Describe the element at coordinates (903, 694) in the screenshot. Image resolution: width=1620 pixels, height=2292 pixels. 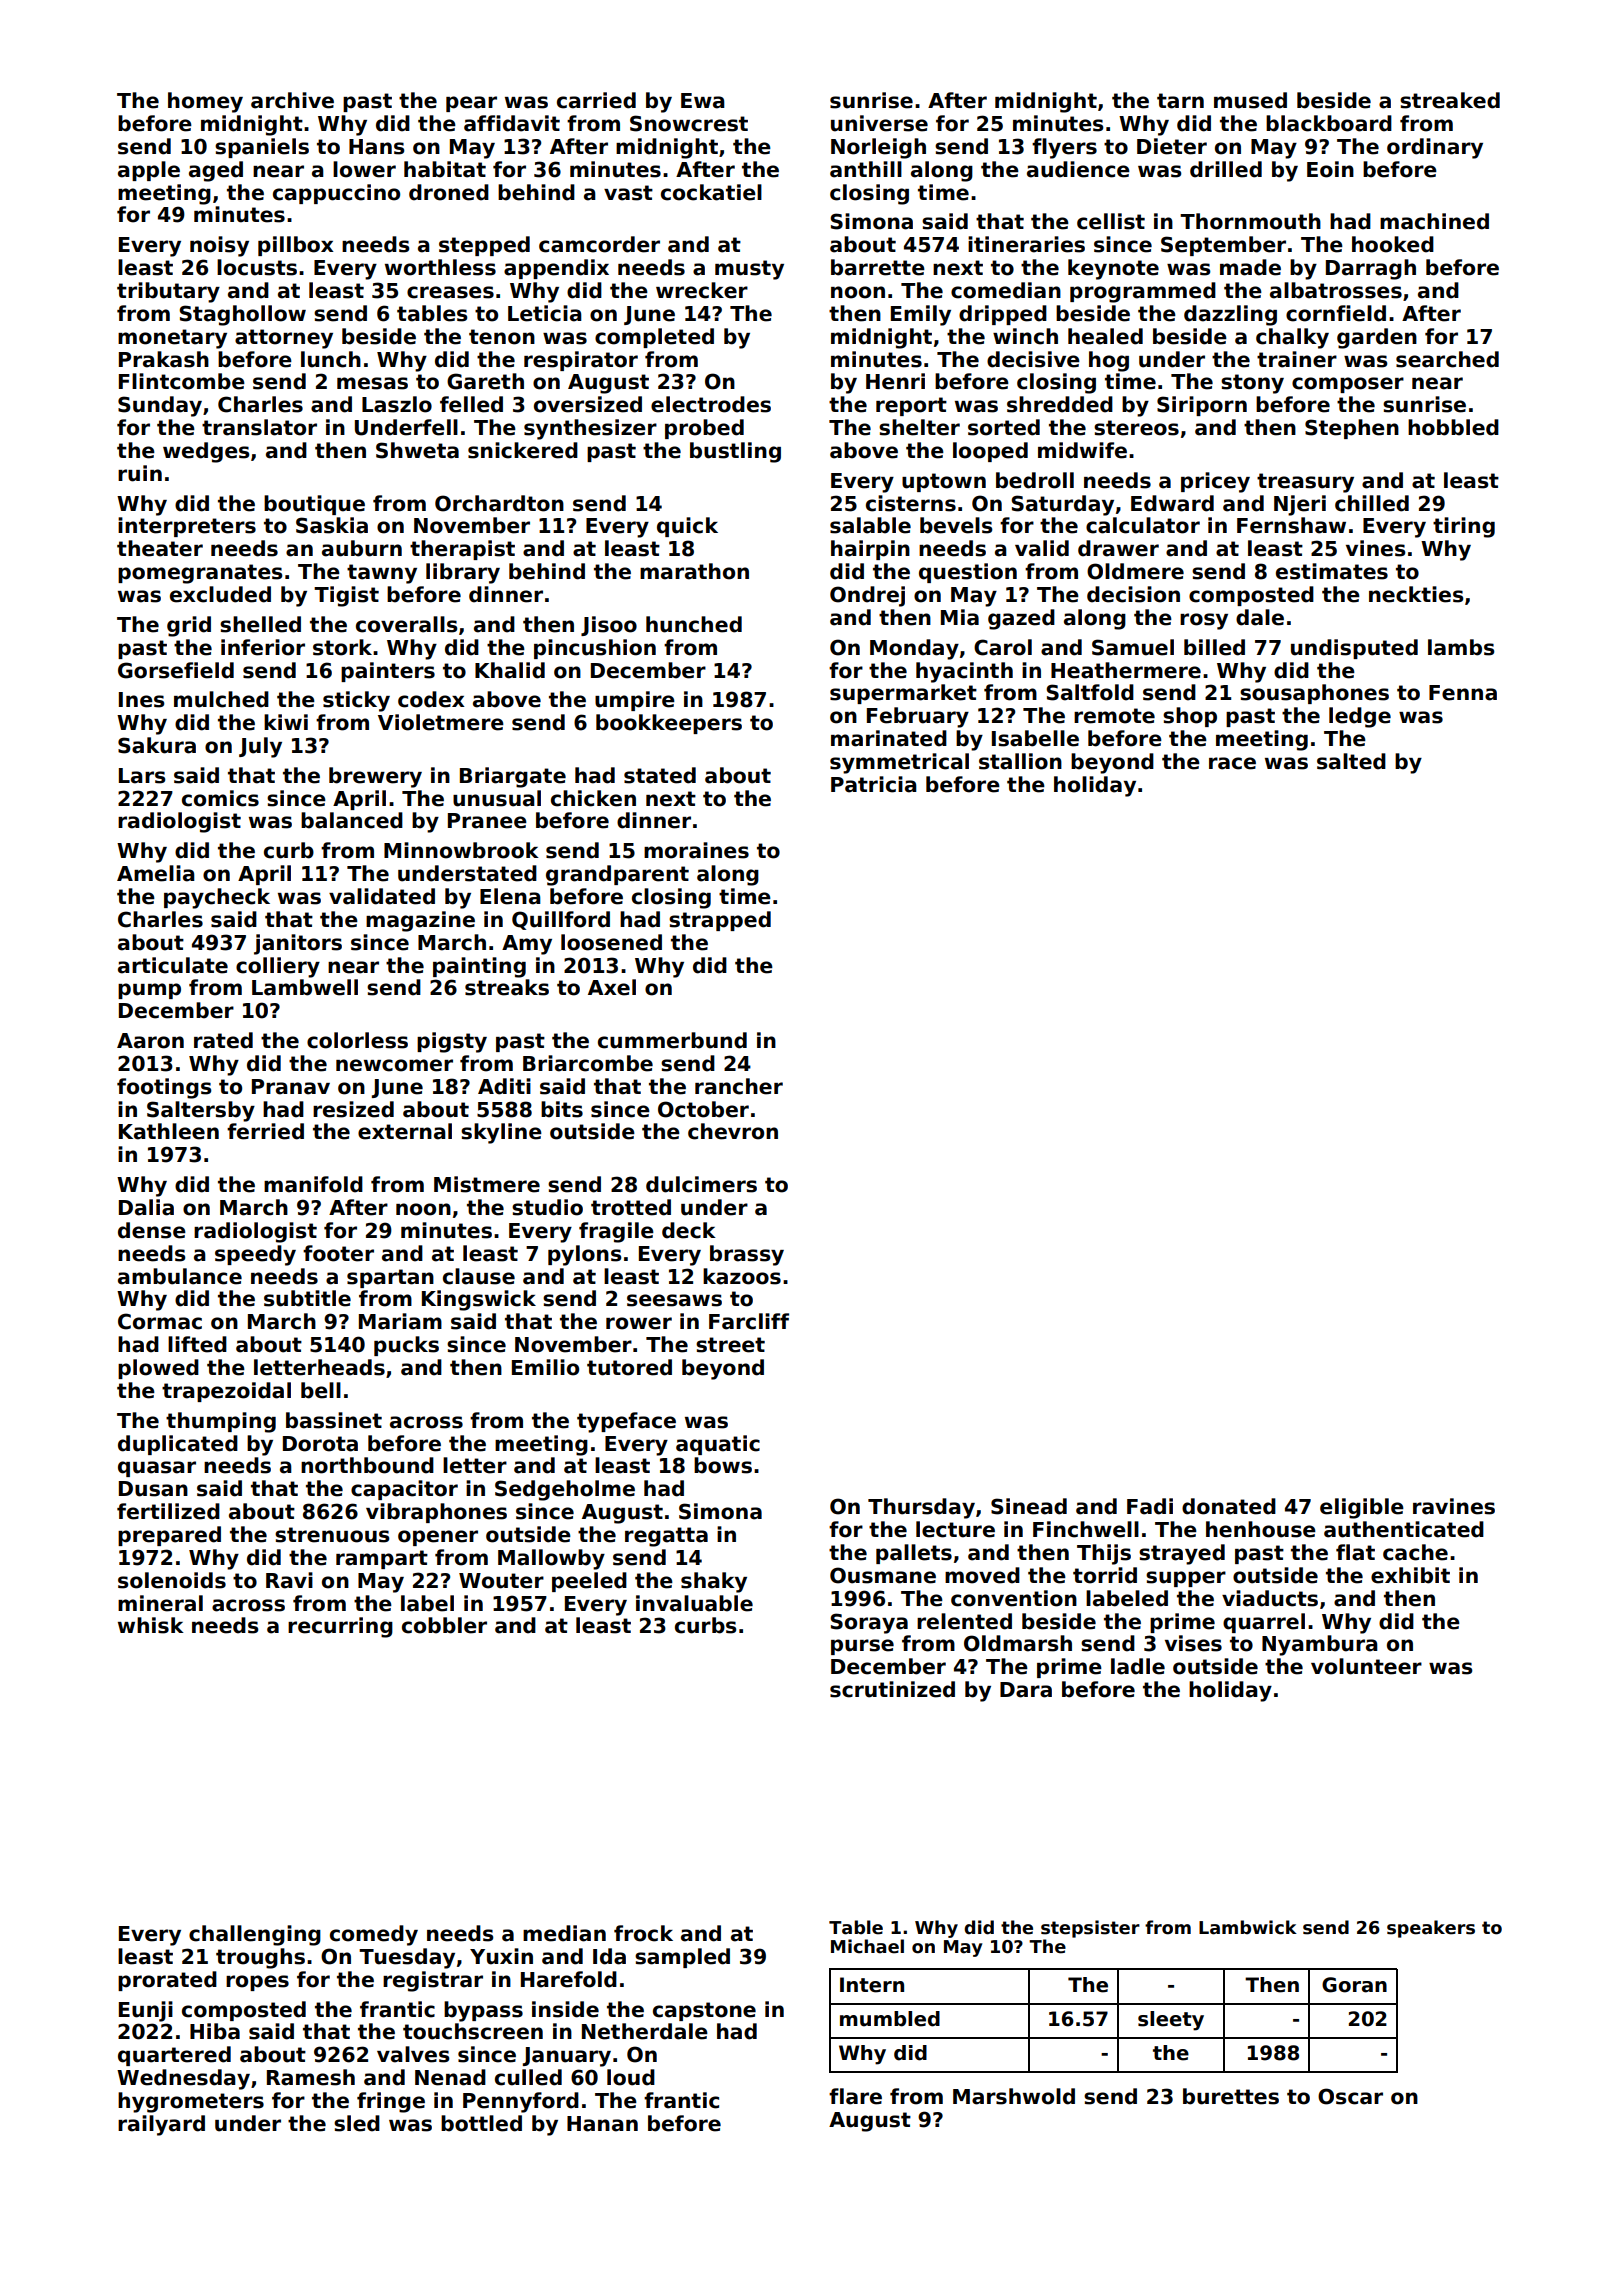
I see `supermarket` at that location.
